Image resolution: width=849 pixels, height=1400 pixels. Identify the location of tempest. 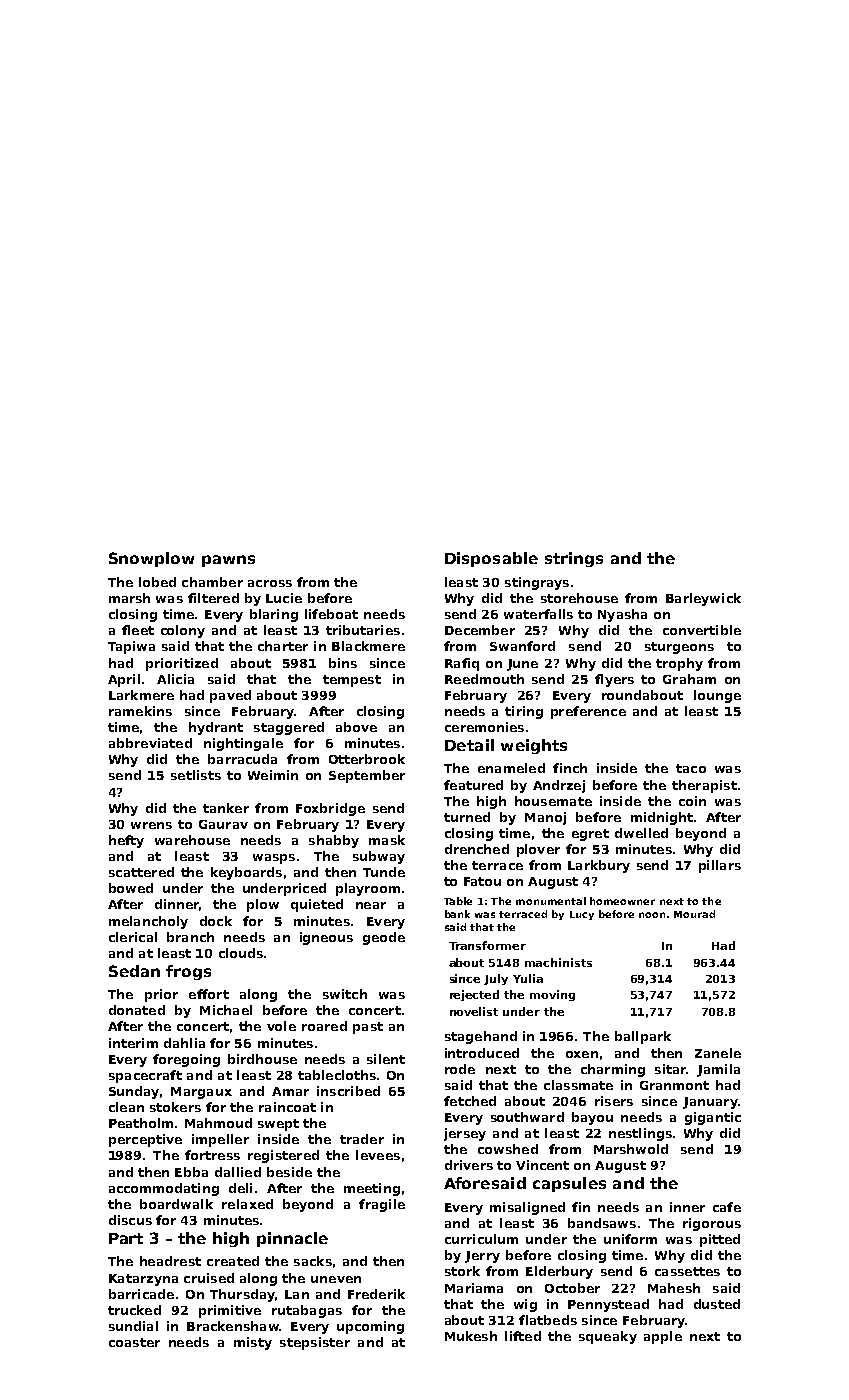
(352, 681).
